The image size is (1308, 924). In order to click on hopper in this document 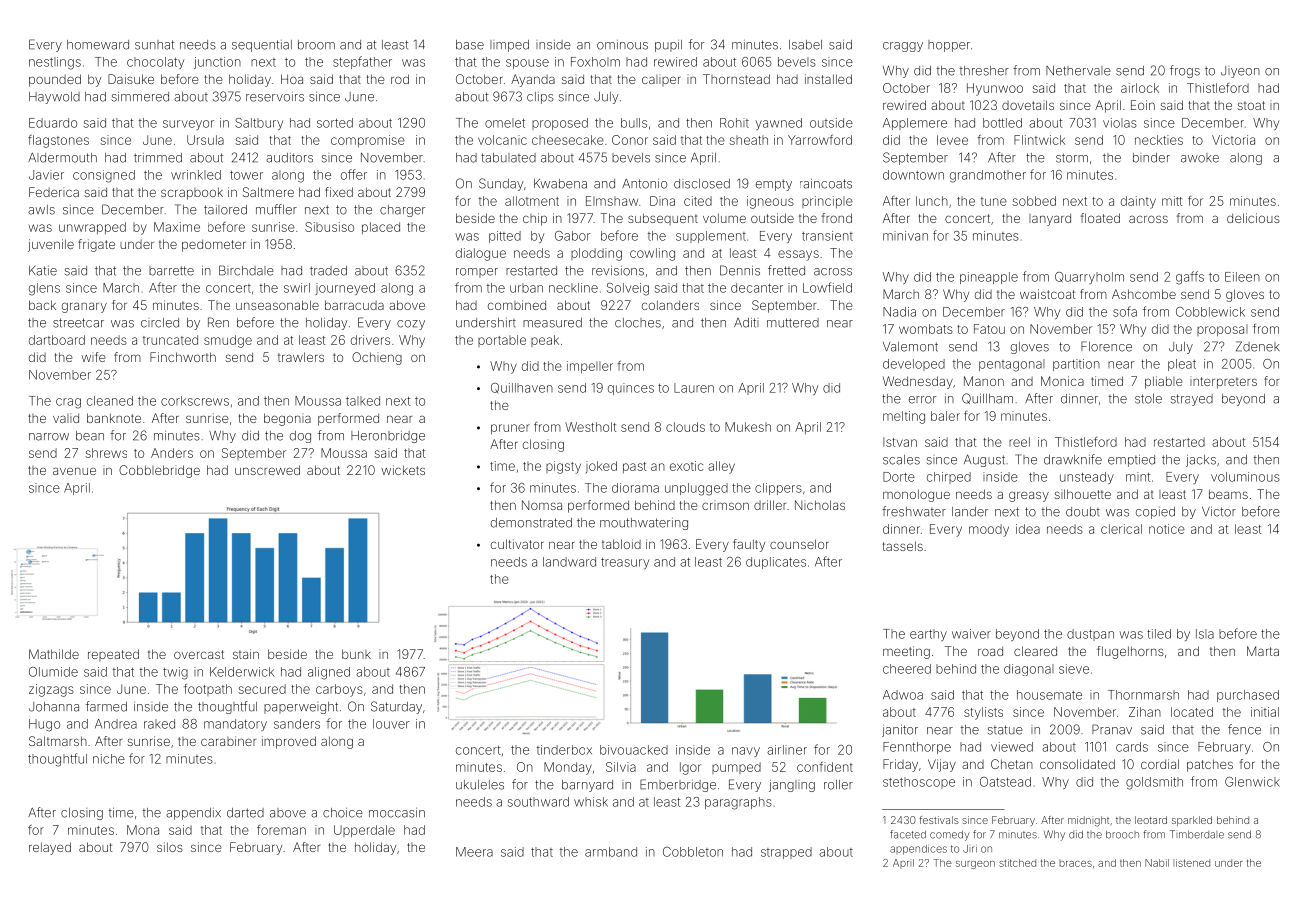, I will do `click(949, 46)`.
